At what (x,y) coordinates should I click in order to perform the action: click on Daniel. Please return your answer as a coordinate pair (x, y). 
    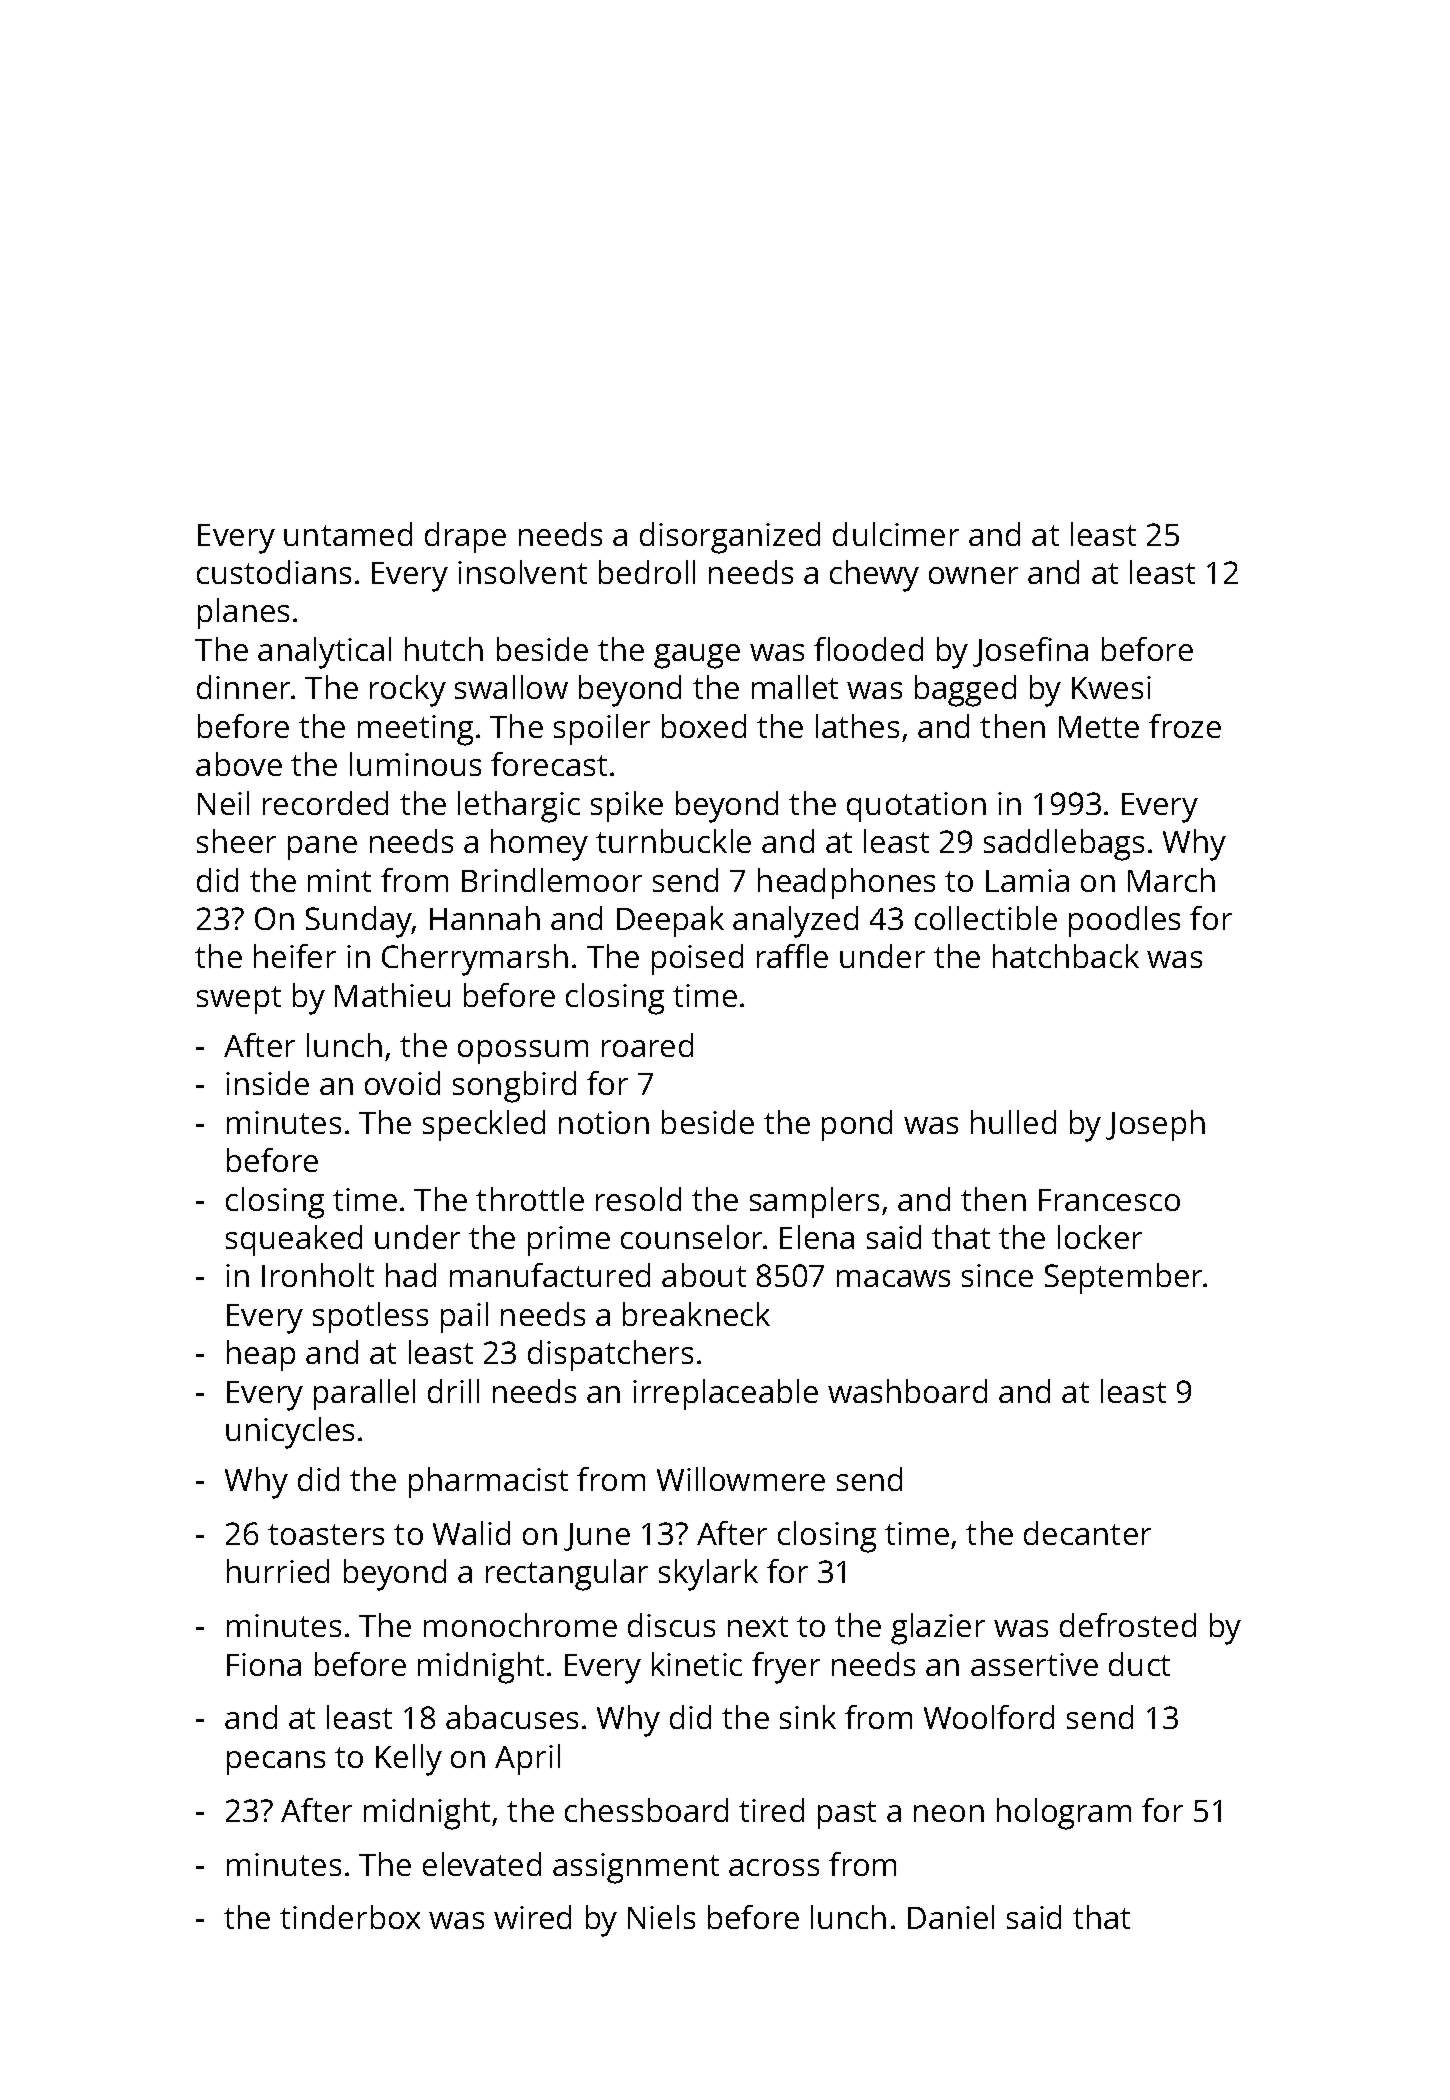
    Looking at the image, I should click on (951, 1917).
